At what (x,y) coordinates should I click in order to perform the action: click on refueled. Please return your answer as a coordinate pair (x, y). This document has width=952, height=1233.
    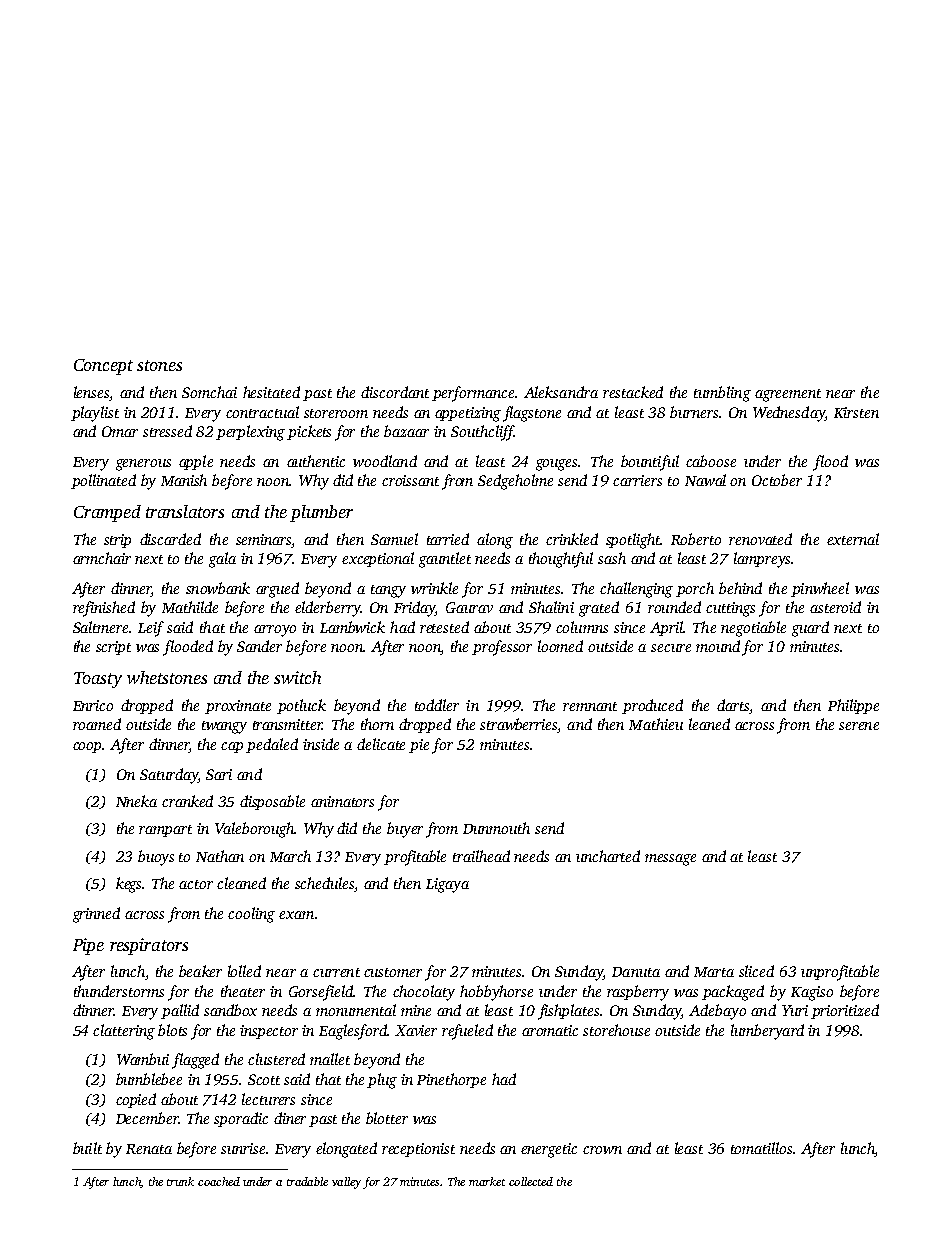
    Looking at the image, I should click on (467, 1032).
